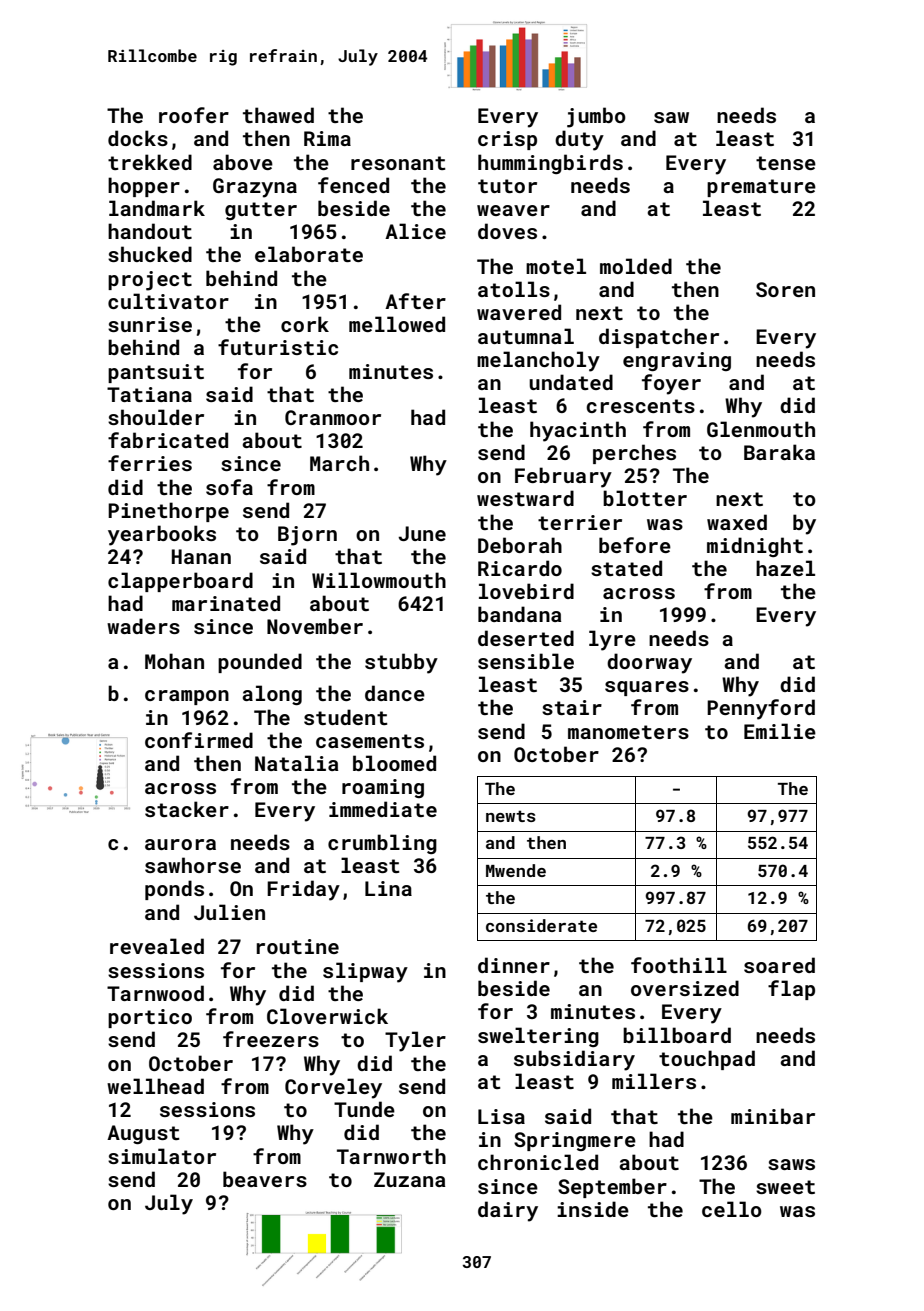 The width and height of the screenshot is (924, 1311). What do you see at coordinates (149, 394) in the screenshot?
I see `Tatiana` at bounding box center [149, 394].
